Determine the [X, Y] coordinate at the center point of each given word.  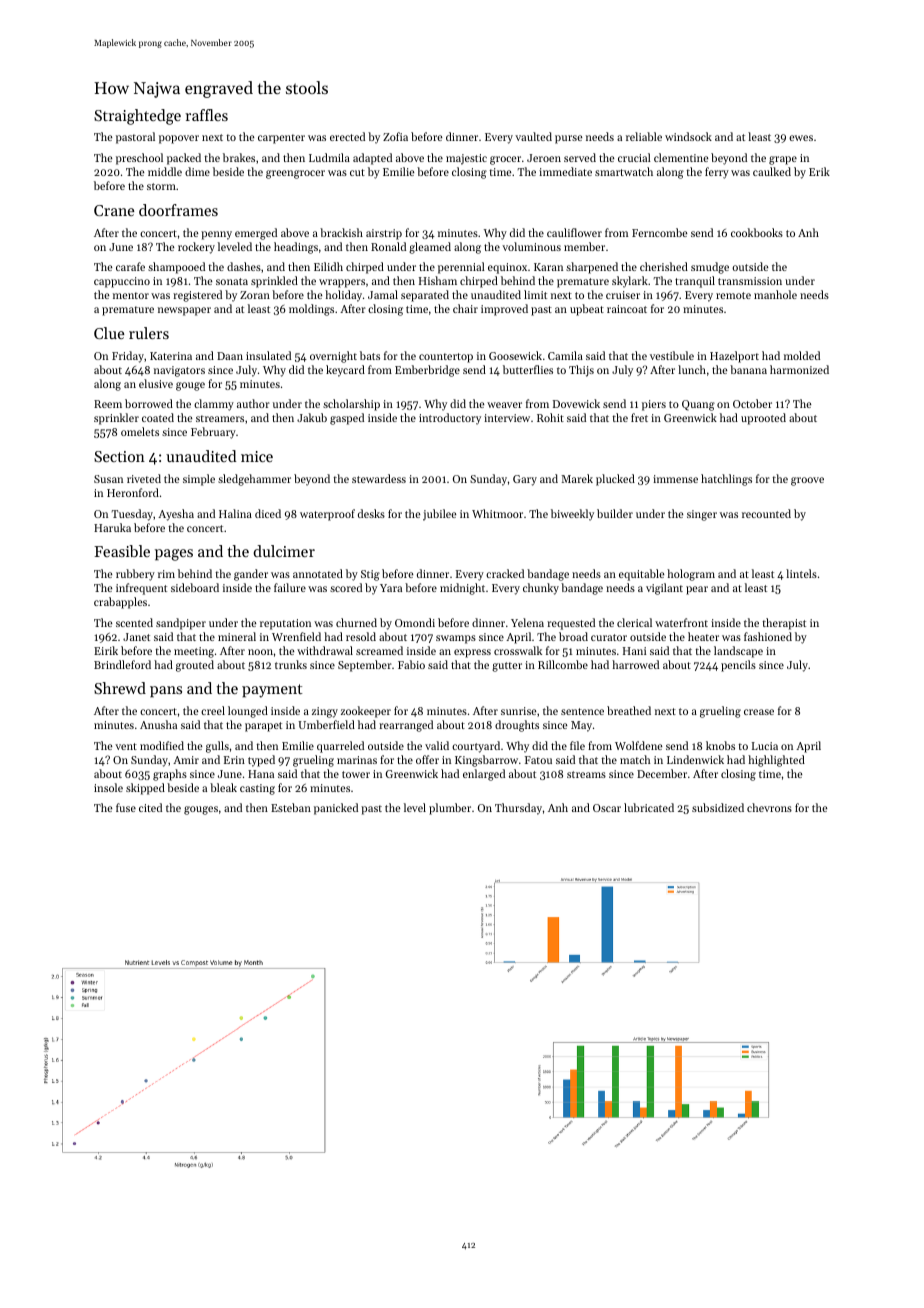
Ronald [388, 246]
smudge [710, 268]
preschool [139, 159]
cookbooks [757, 232]
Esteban [291, 807]
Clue [109, 333]
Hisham [438, 280]
